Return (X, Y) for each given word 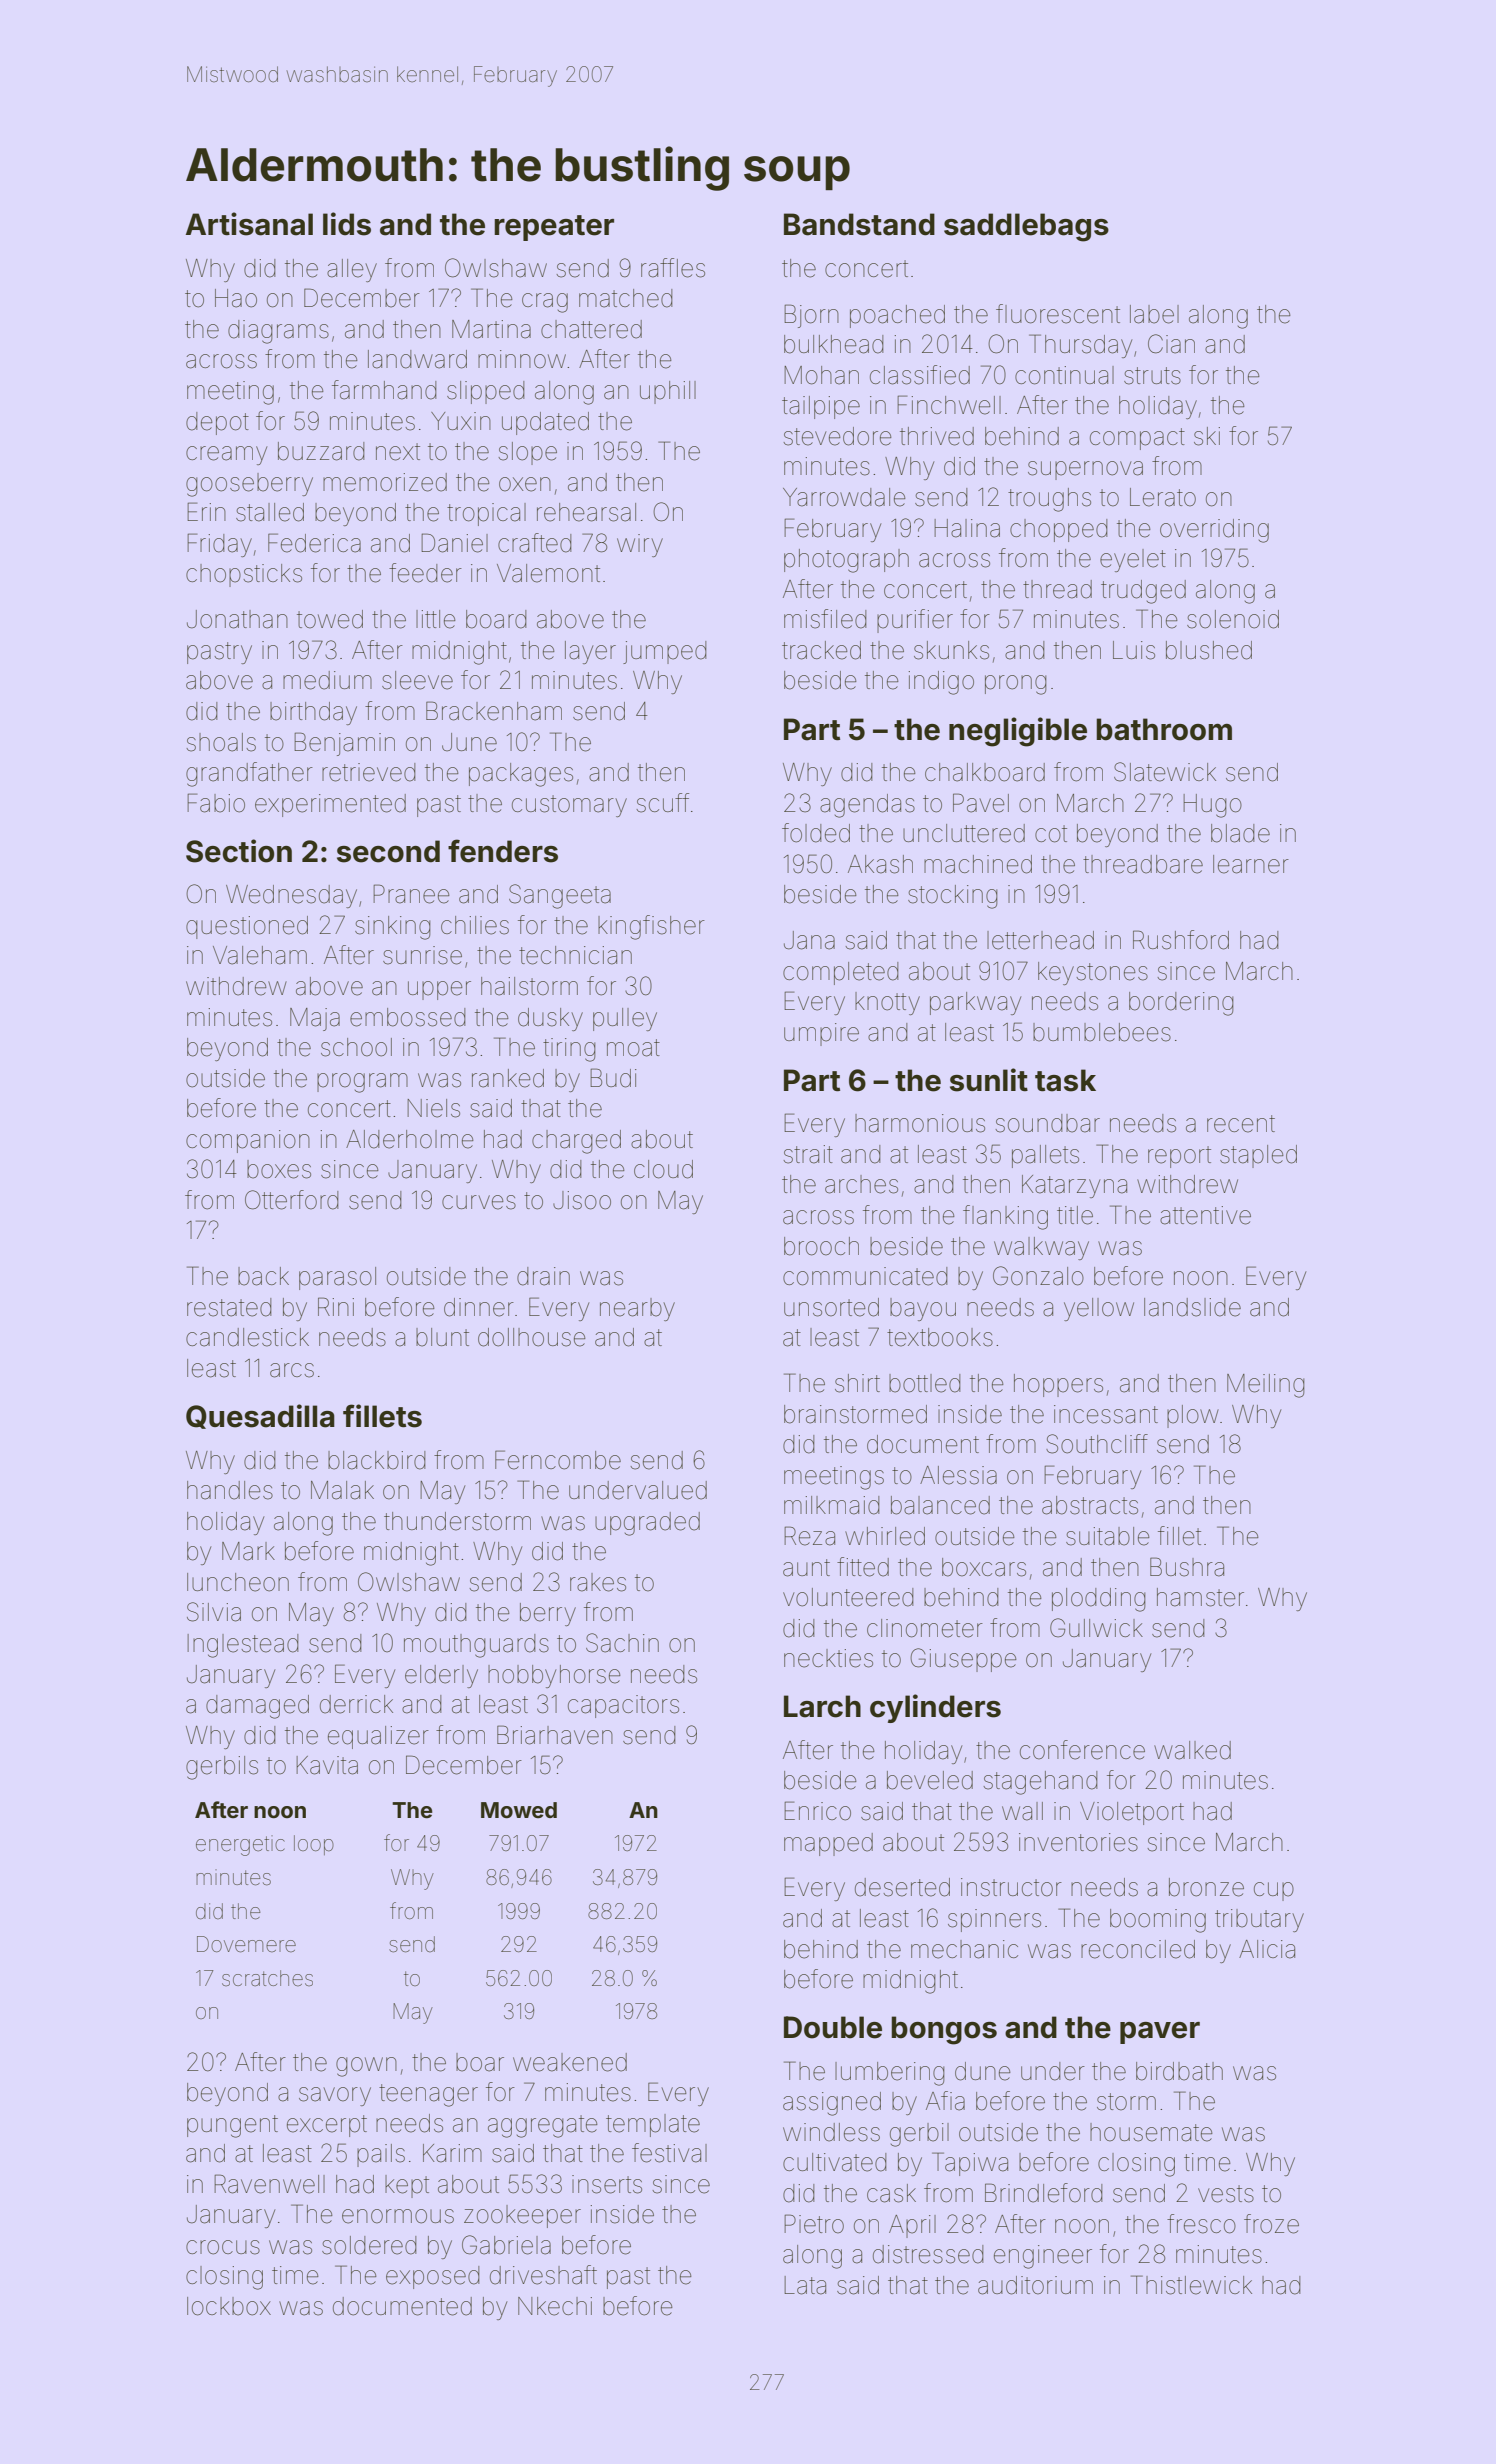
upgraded (647, 1524)
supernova (1085, 470)
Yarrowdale (844, 497)
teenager (428, 2095)
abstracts (1090, 1505)
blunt (442, 1337)
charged (576, 1142)
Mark (248, 1551)
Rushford (1181, 940)
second (388, 851)
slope (528, 453)
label (1154, 314)
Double (833, 2027)
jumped (664, 652)
